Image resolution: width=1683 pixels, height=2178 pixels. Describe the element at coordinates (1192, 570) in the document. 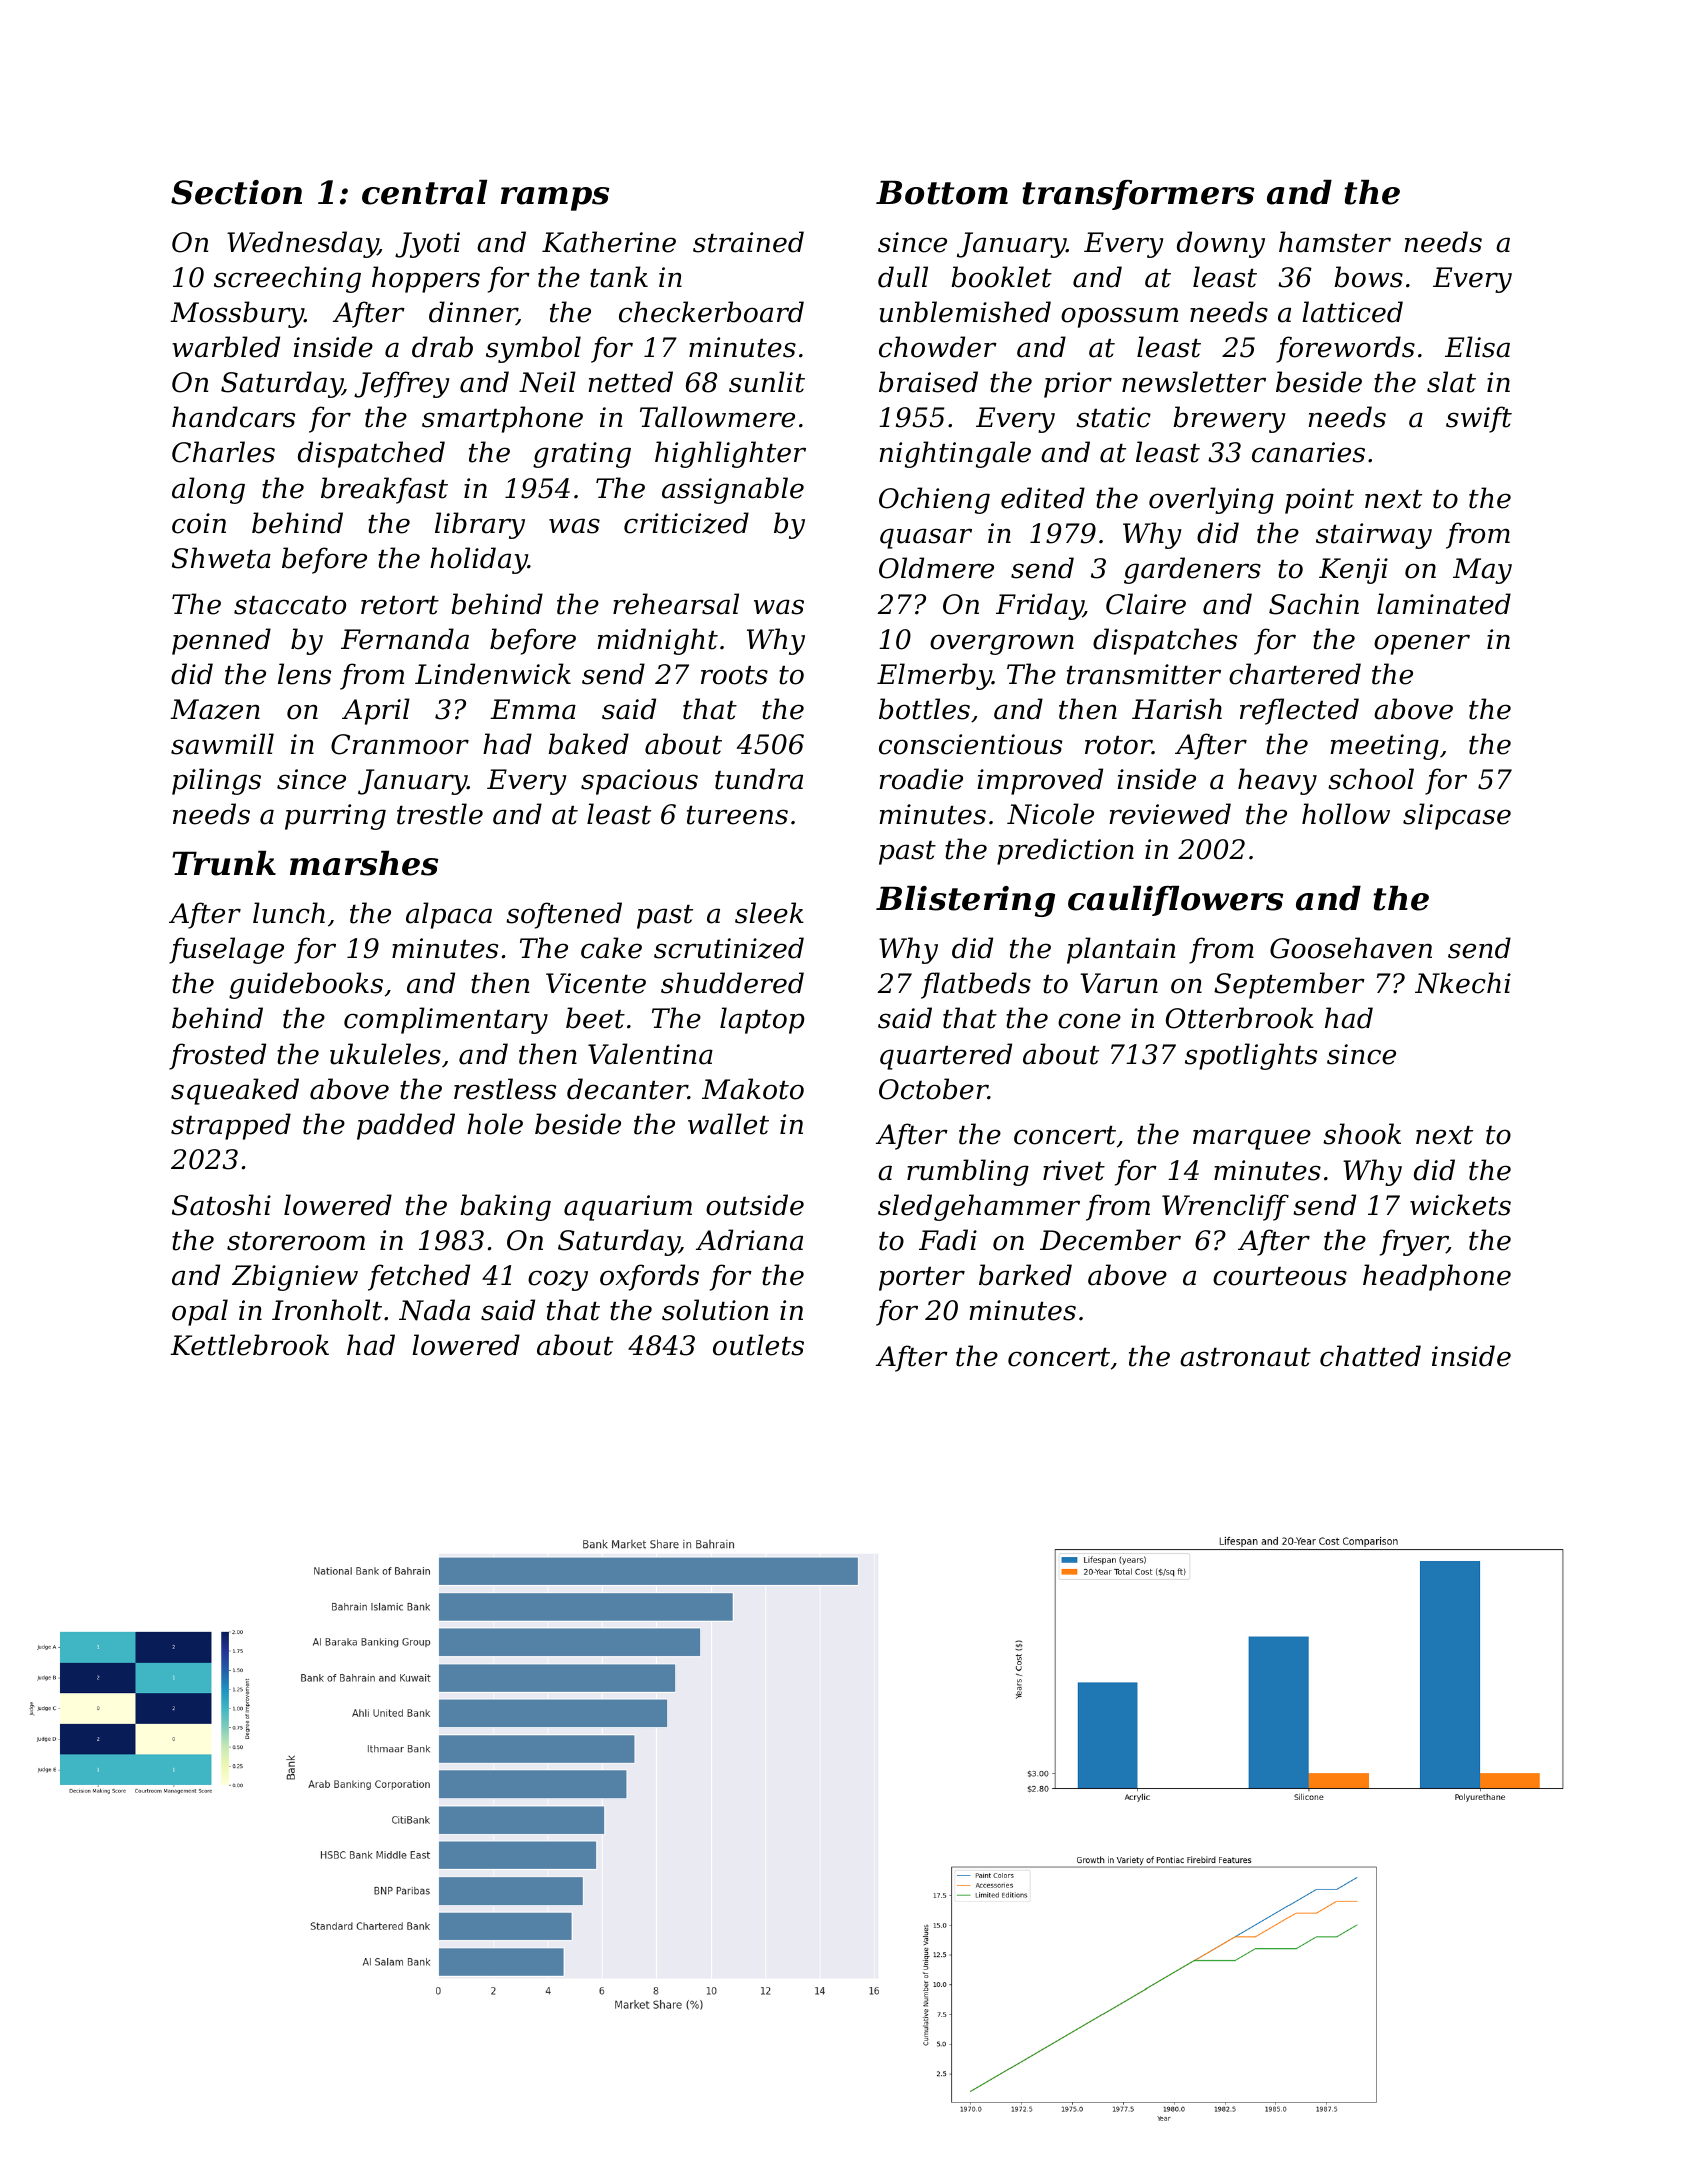

I see `gardeners` at that location.
